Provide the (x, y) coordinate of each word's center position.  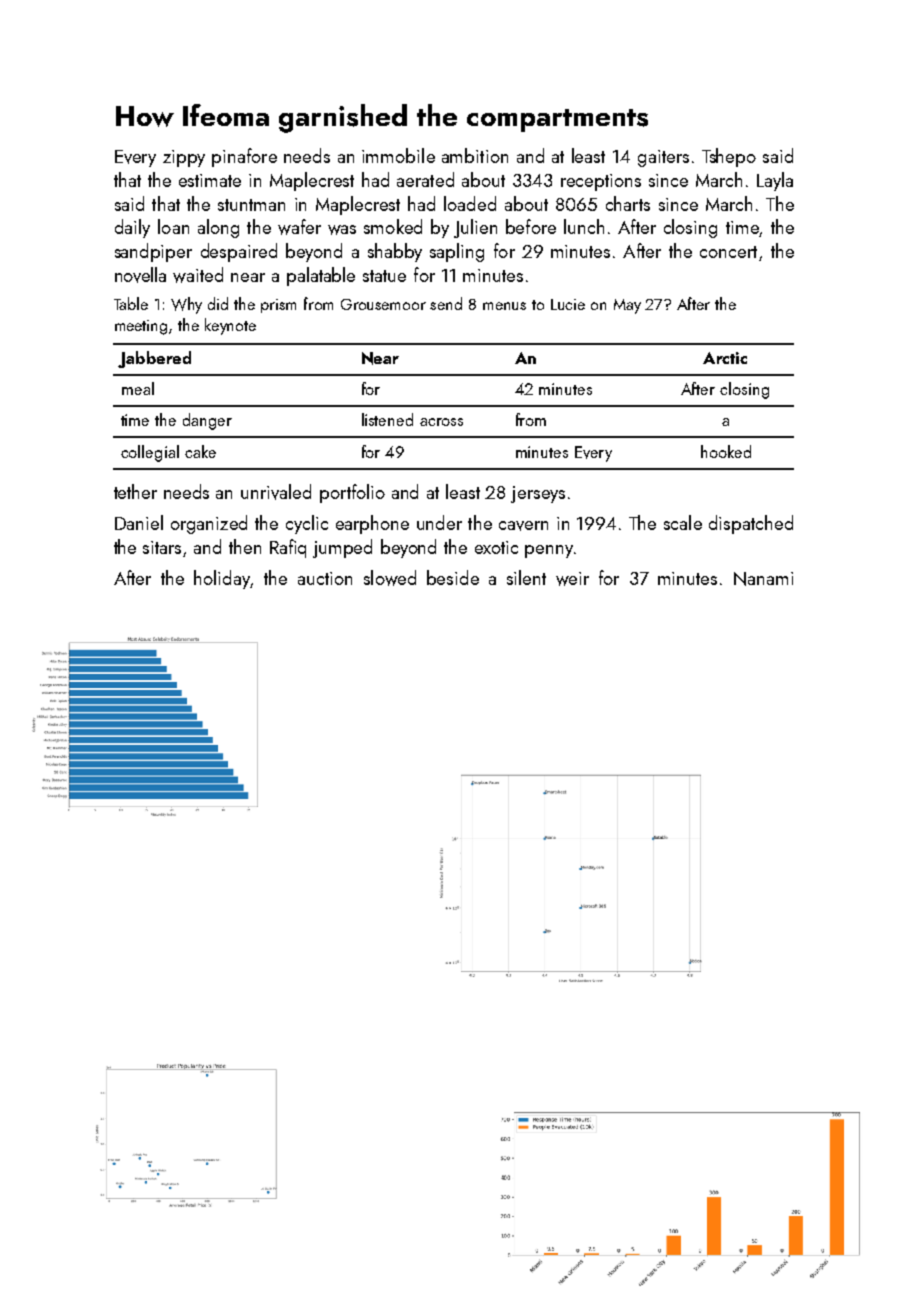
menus (504, 306)
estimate (210, 180)
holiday (222, 579)
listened (387, 419)
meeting (141, 327)
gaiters (663, 158)
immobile (398, 155)
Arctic (725, 358)
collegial (150, 453)
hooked (726, 451)
